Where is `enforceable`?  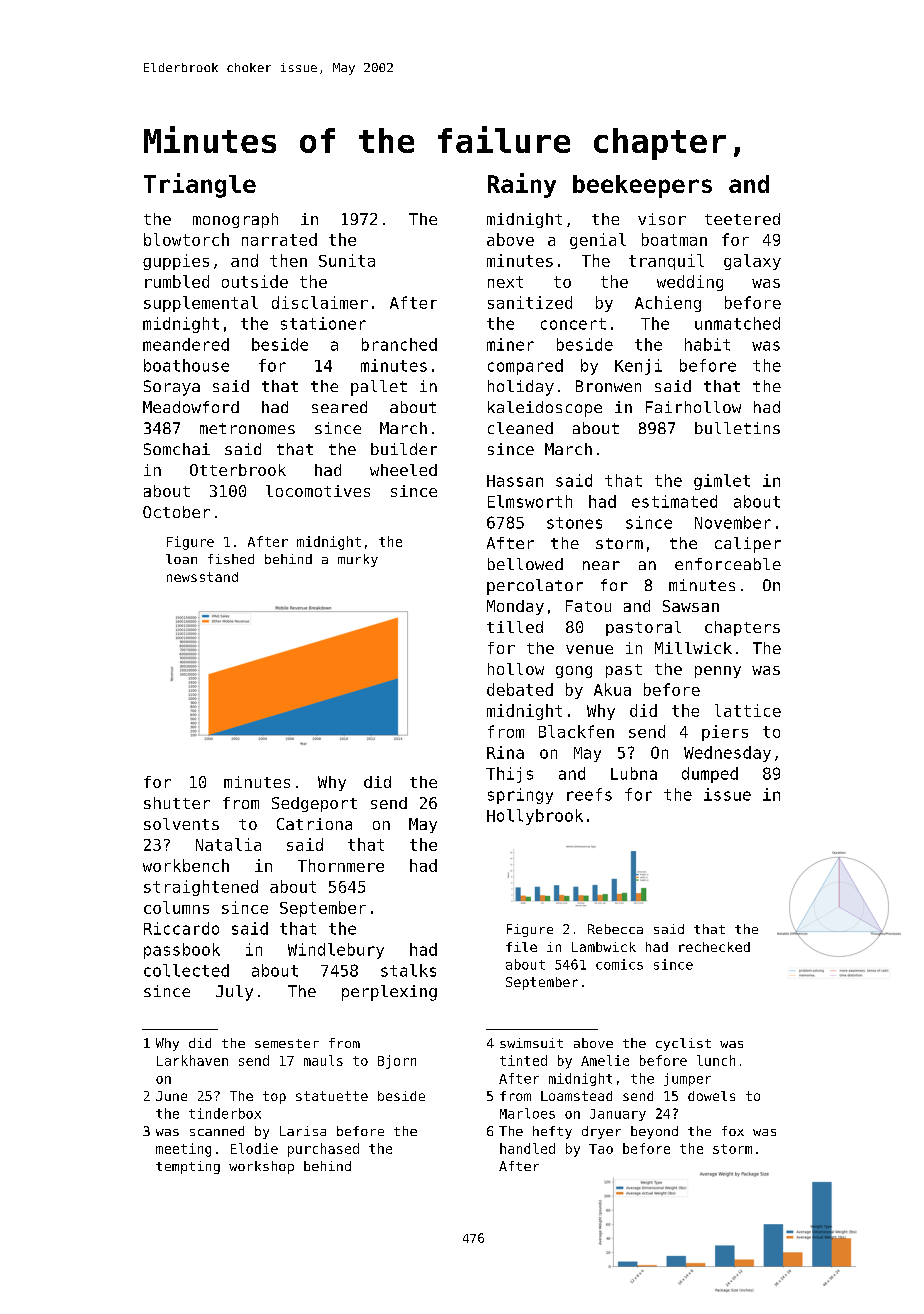
enforceable is located at coordinates (728, 564).
